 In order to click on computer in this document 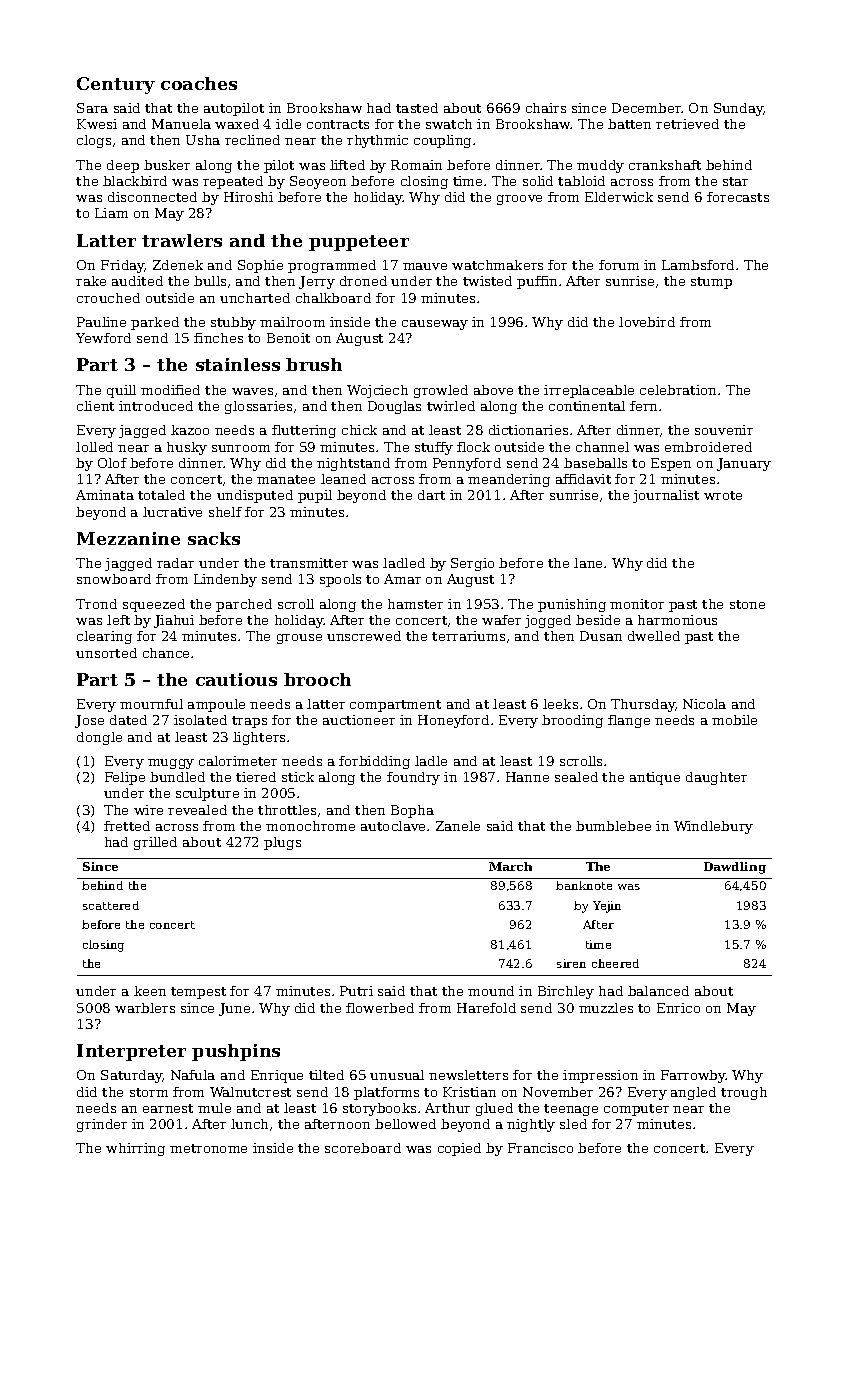, I will do `click(636, 1110)`.
